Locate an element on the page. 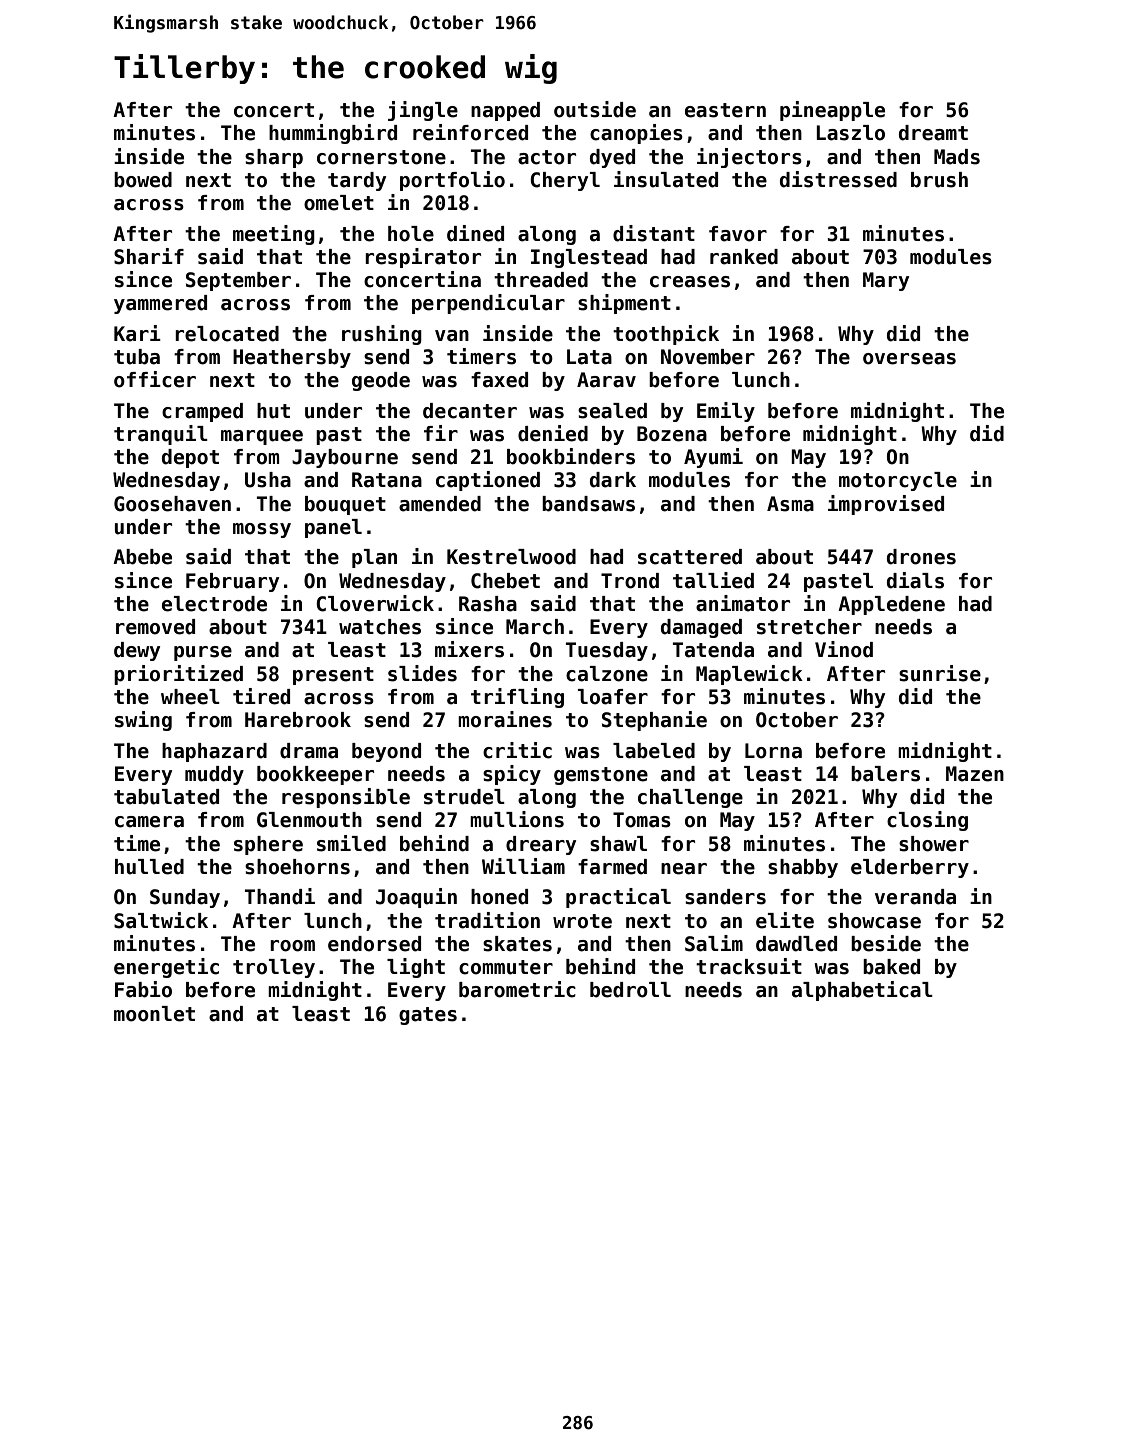 The height and width of the page is (1454, 1124). outside is located at coordinates (595, 109).
